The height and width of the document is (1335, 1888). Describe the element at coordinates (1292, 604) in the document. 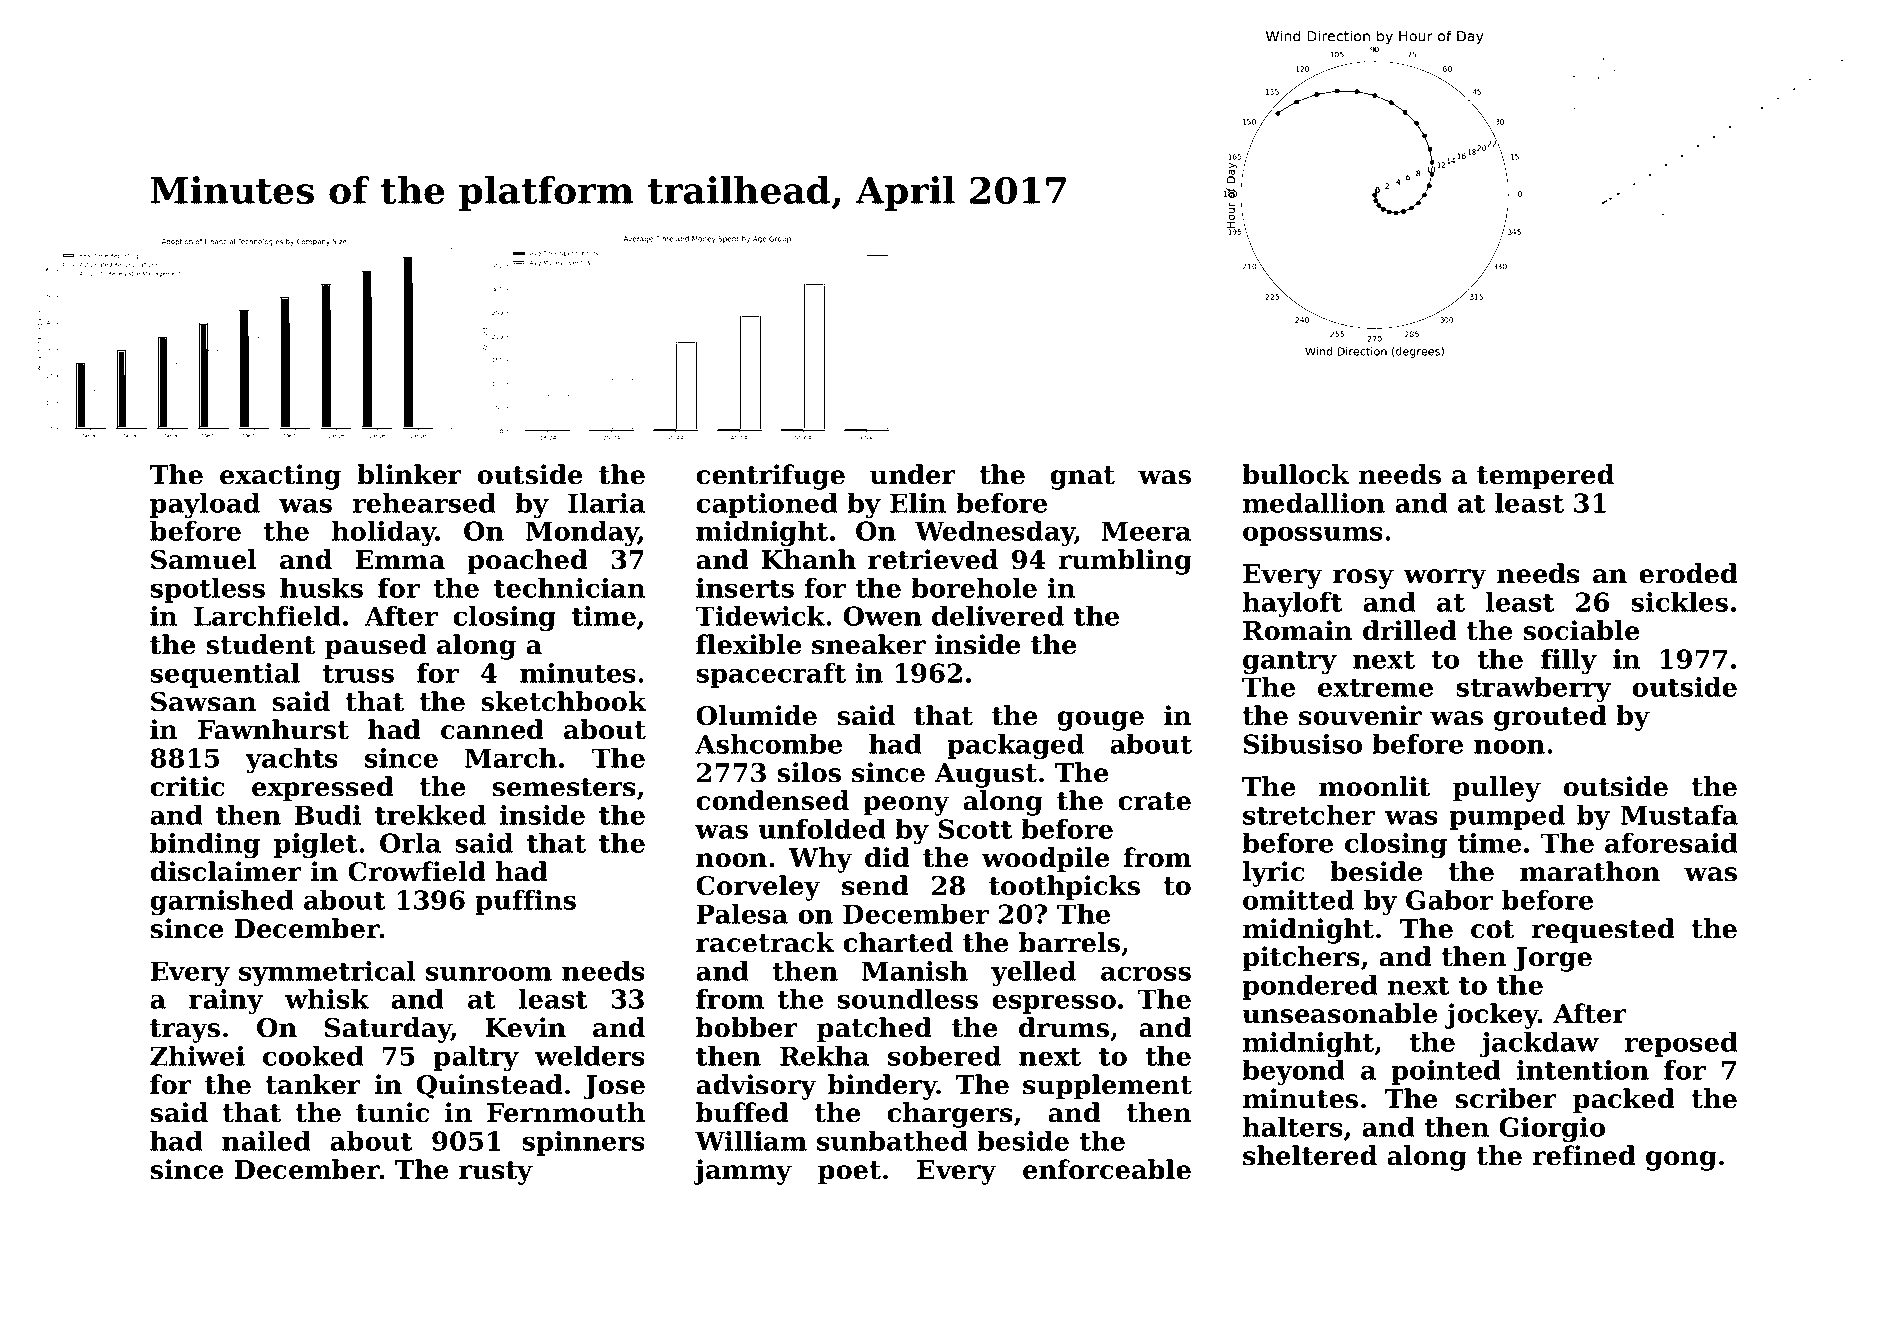

I see `hayloft` at that location.
